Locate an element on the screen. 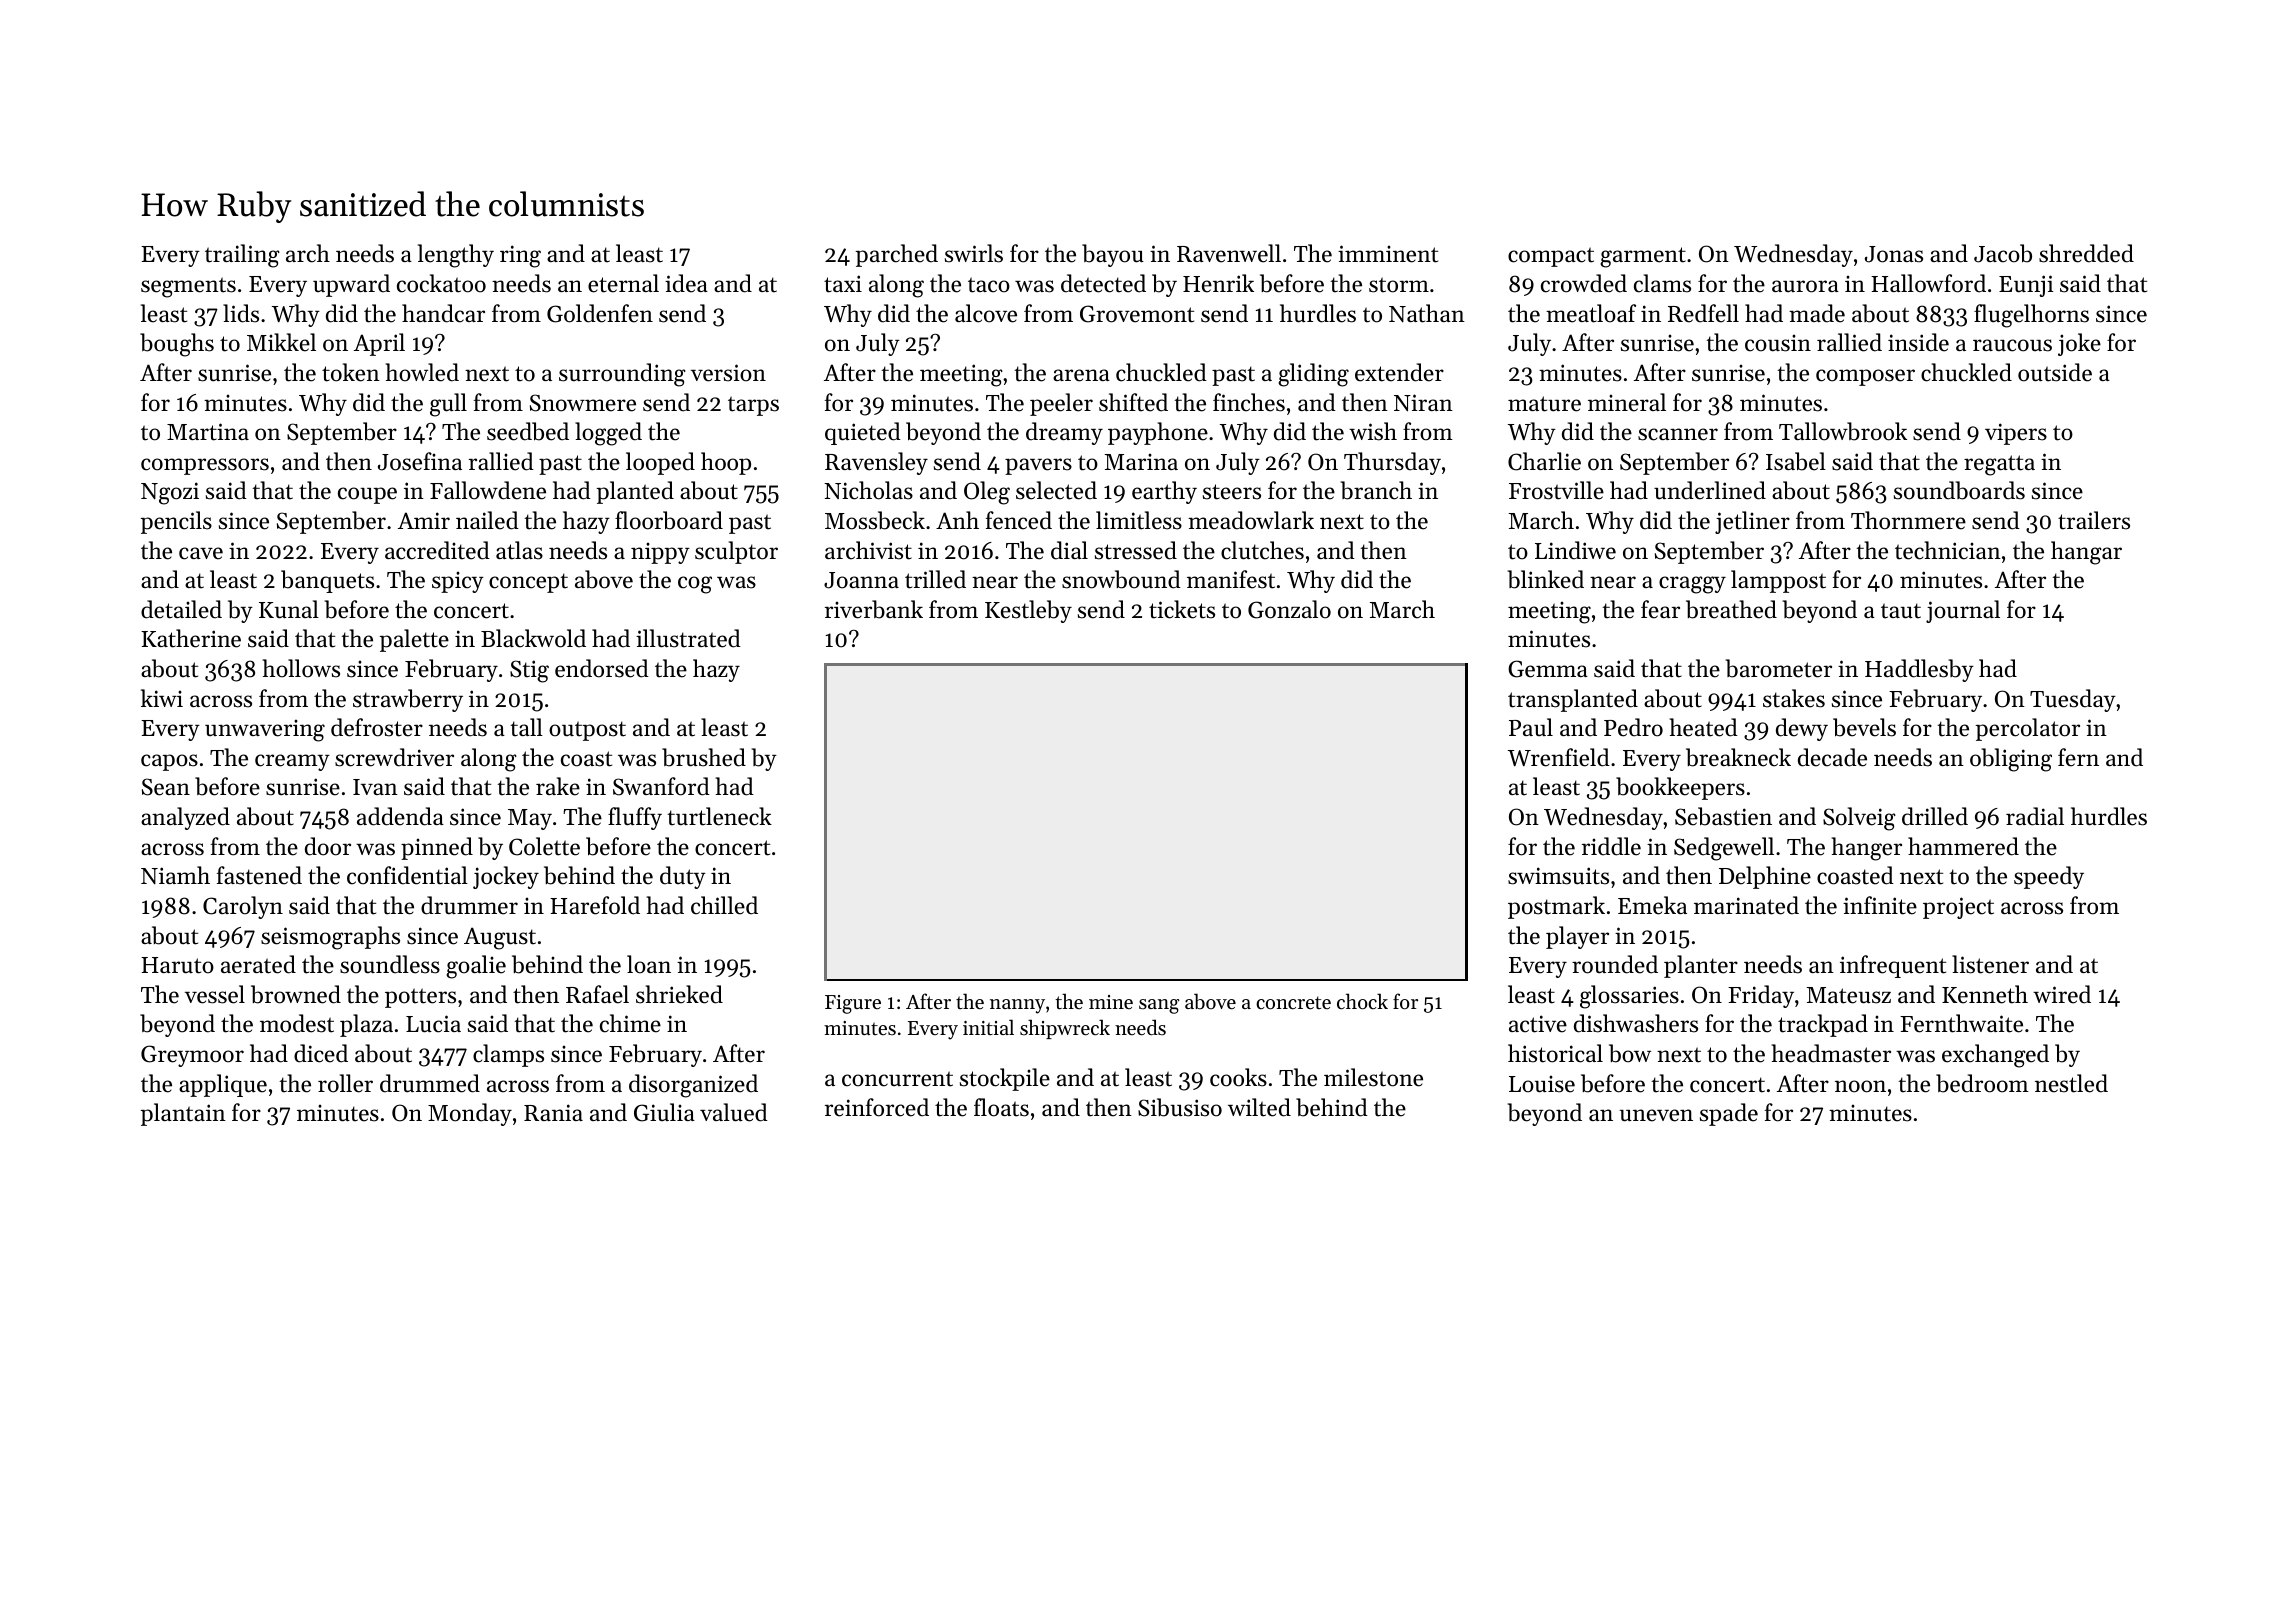 This screenshot has height=1620, width=2292. journal is located at coordinates (1963, 611).
